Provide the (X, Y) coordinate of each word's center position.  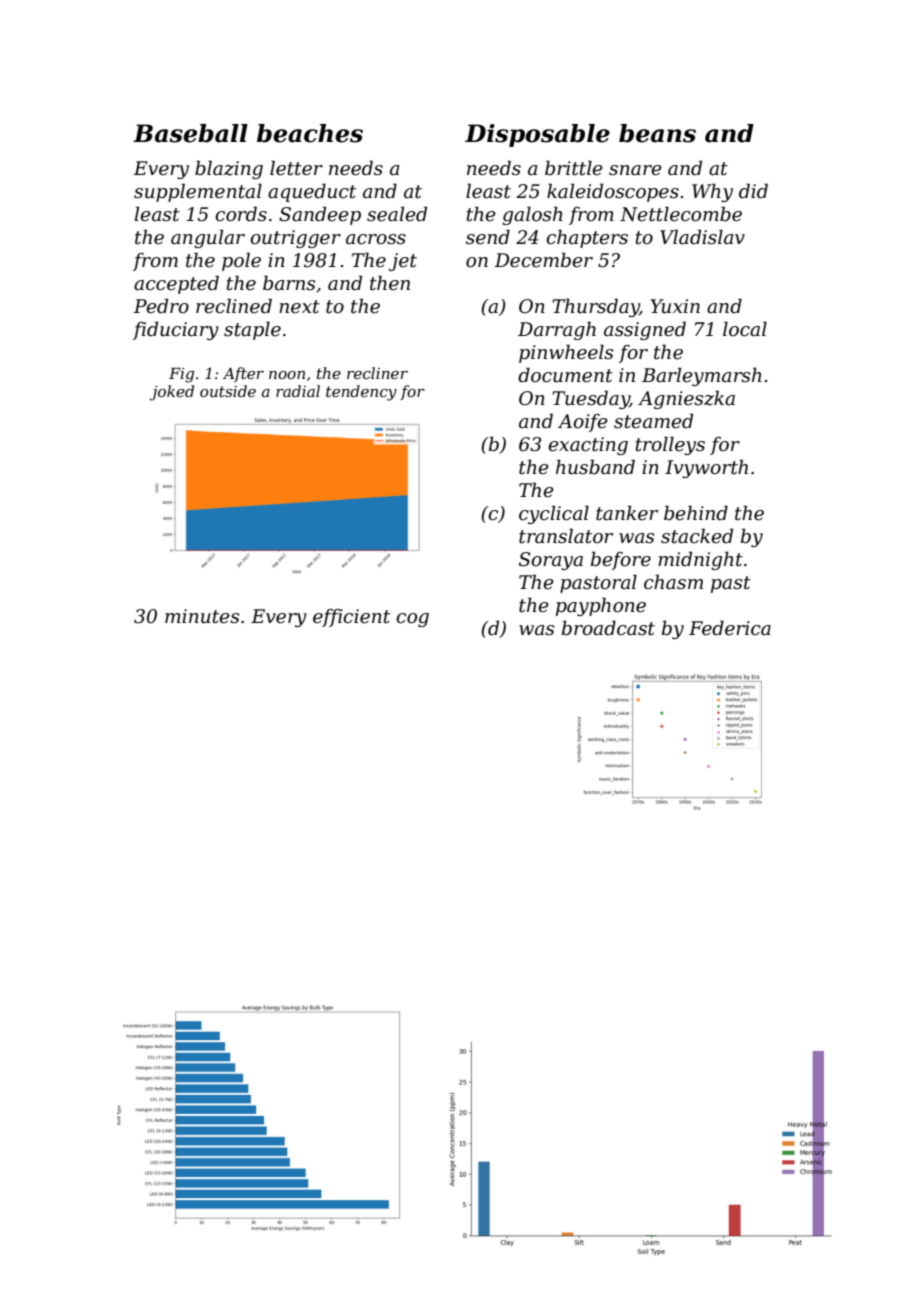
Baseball (190, 133)
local (745, 329)
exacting (588, 446)
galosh (532, 215)
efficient (351, 618)
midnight (700, 560)
